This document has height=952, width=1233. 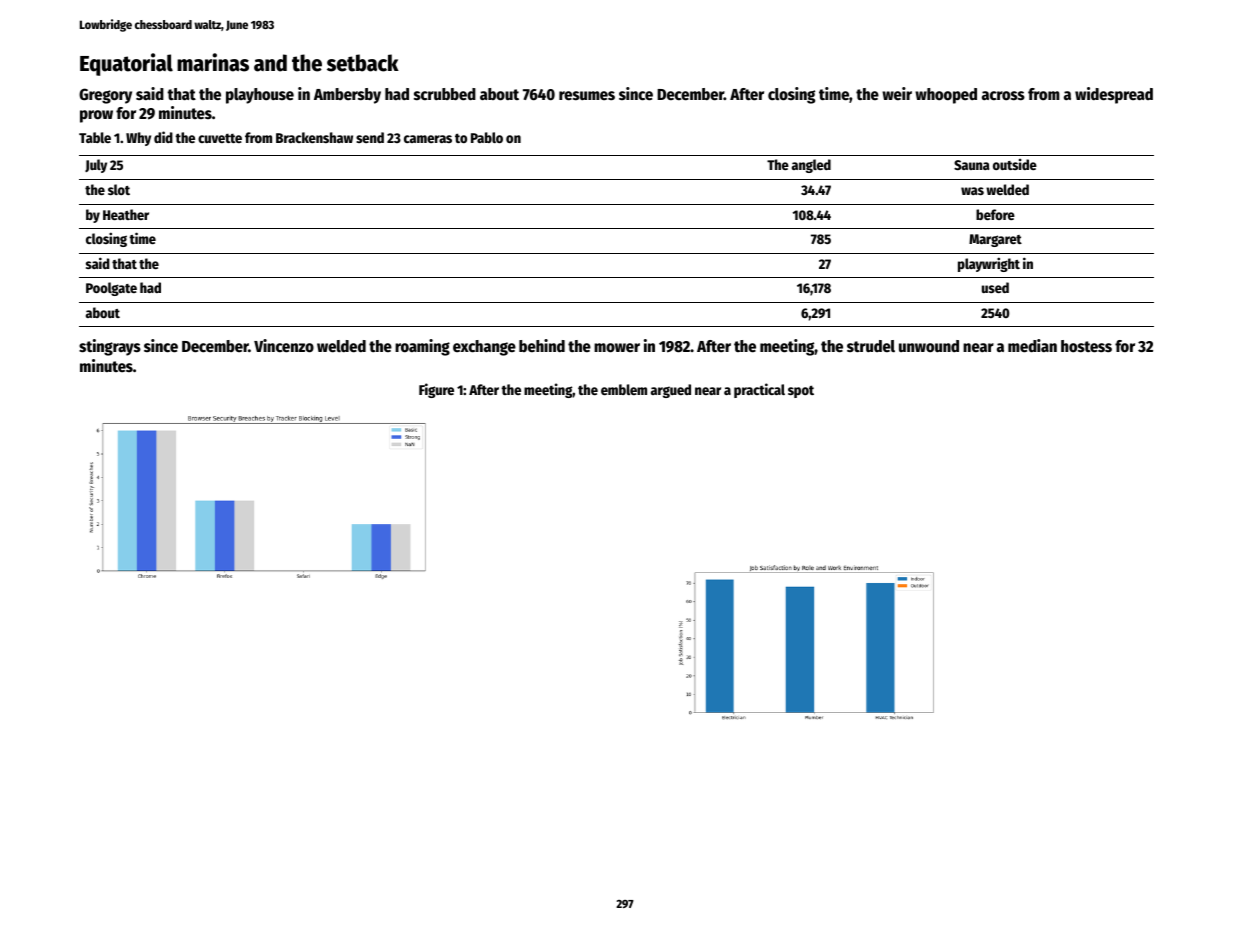 What do you see at coordinates (946, 96) in the document?
I see `whooped` at bounding box center [946, 96].
